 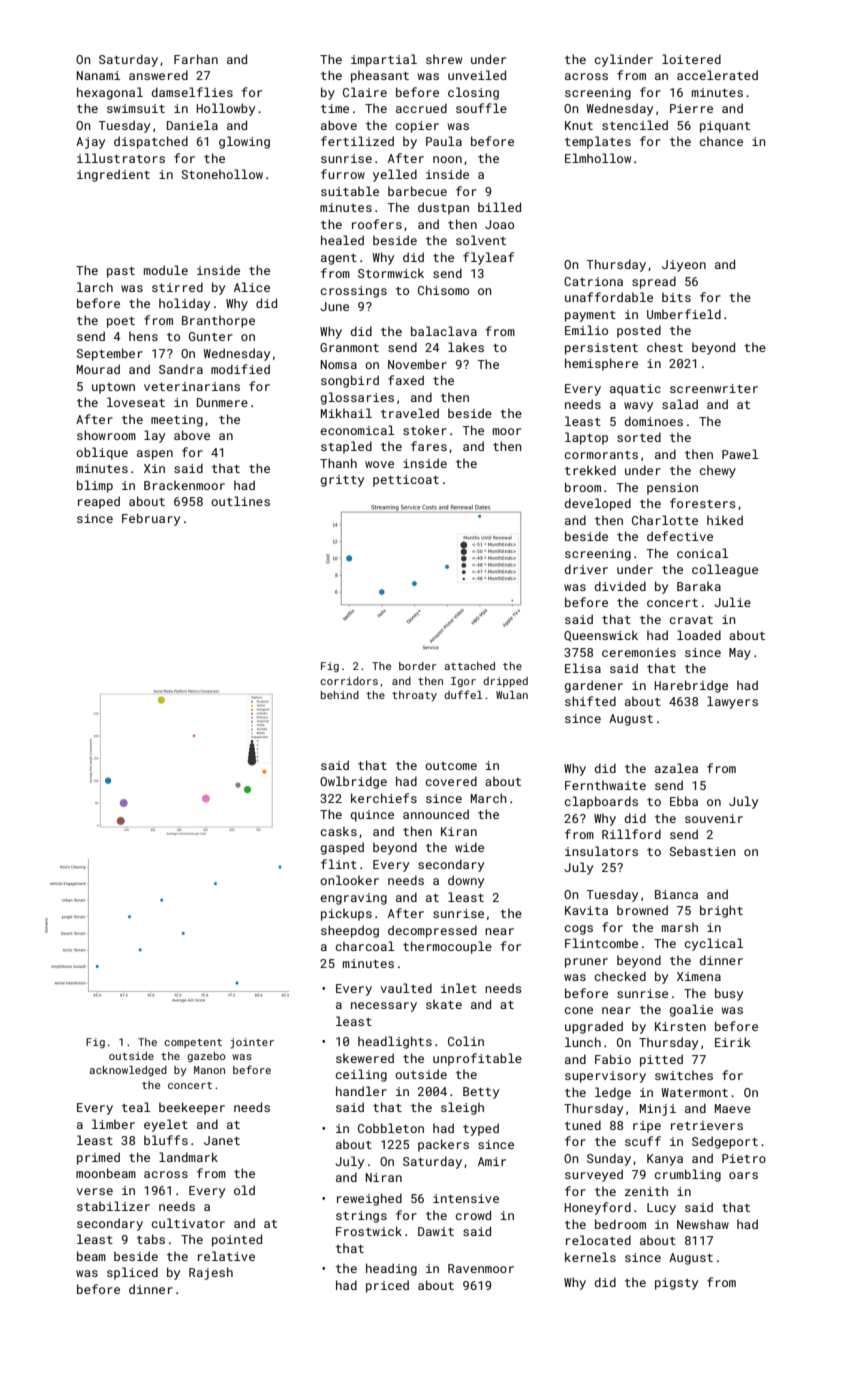 I want to click on Rajesh, so click(x=211, y=1273).
